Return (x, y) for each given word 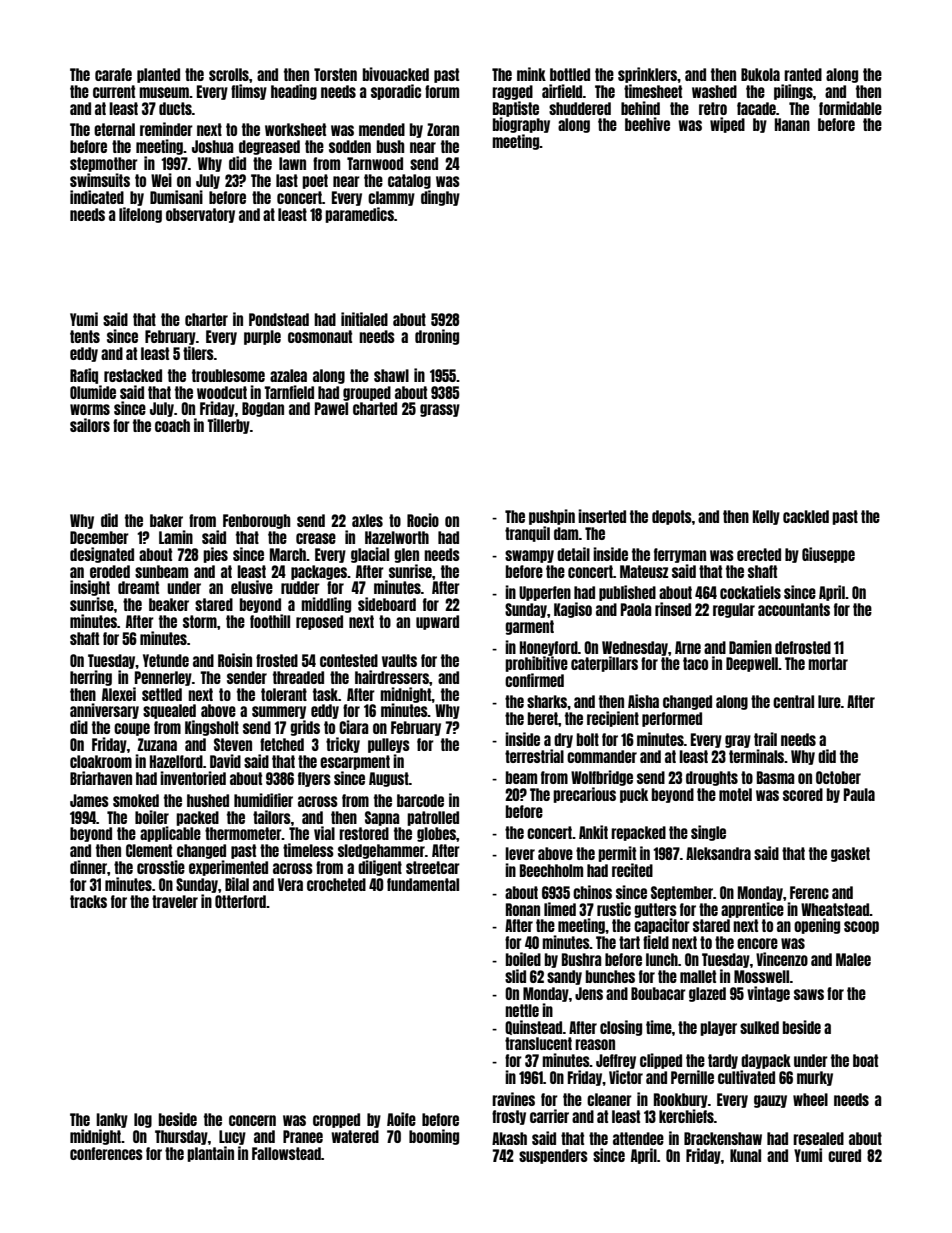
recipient (613, 719)
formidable (850, 108)
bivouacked (396, 74)
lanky (112, 1120)
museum (164, 92)
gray (738, 741)
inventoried (193, 778)
